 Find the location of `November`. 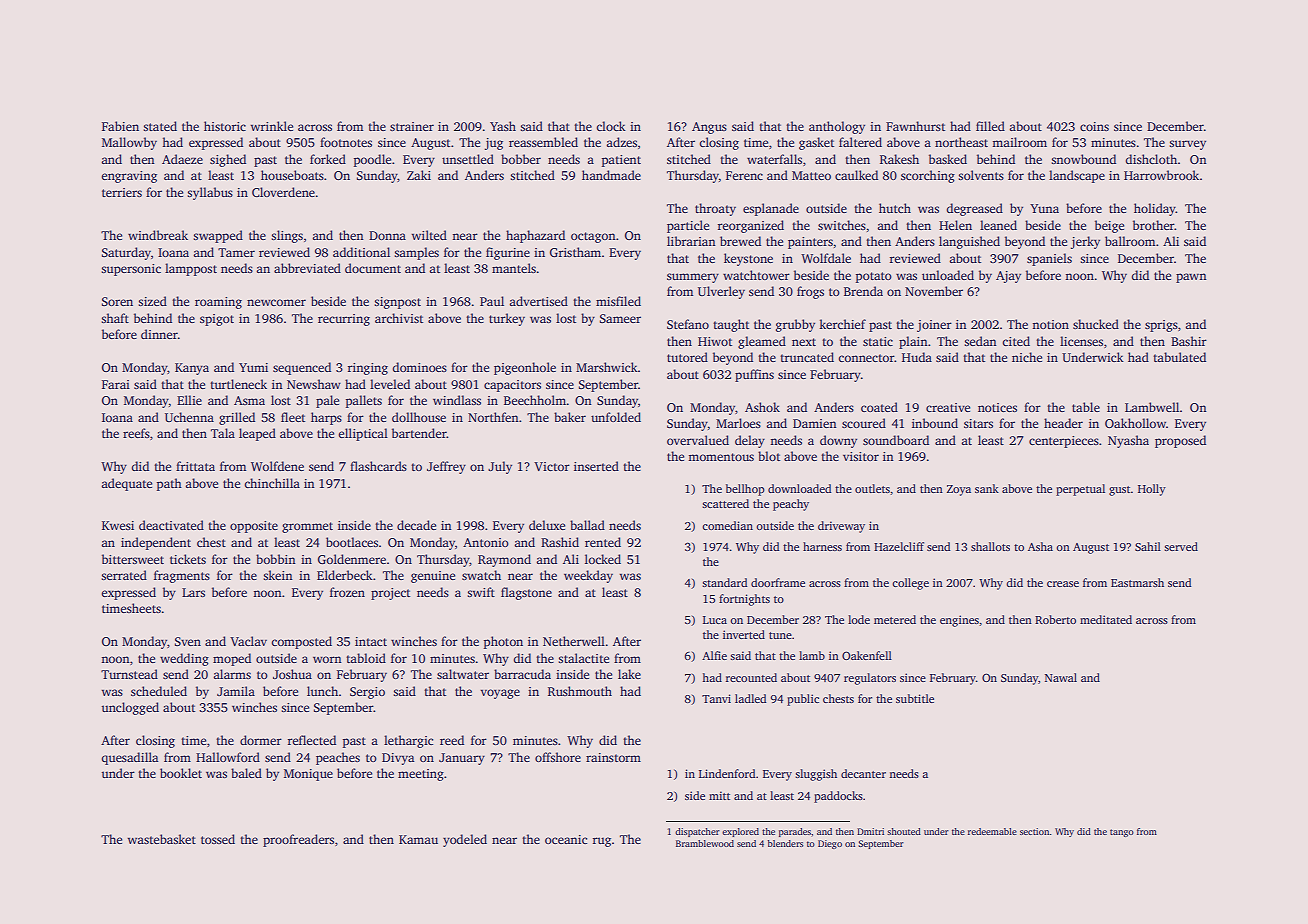

November is located at coordinates (934, 291).
